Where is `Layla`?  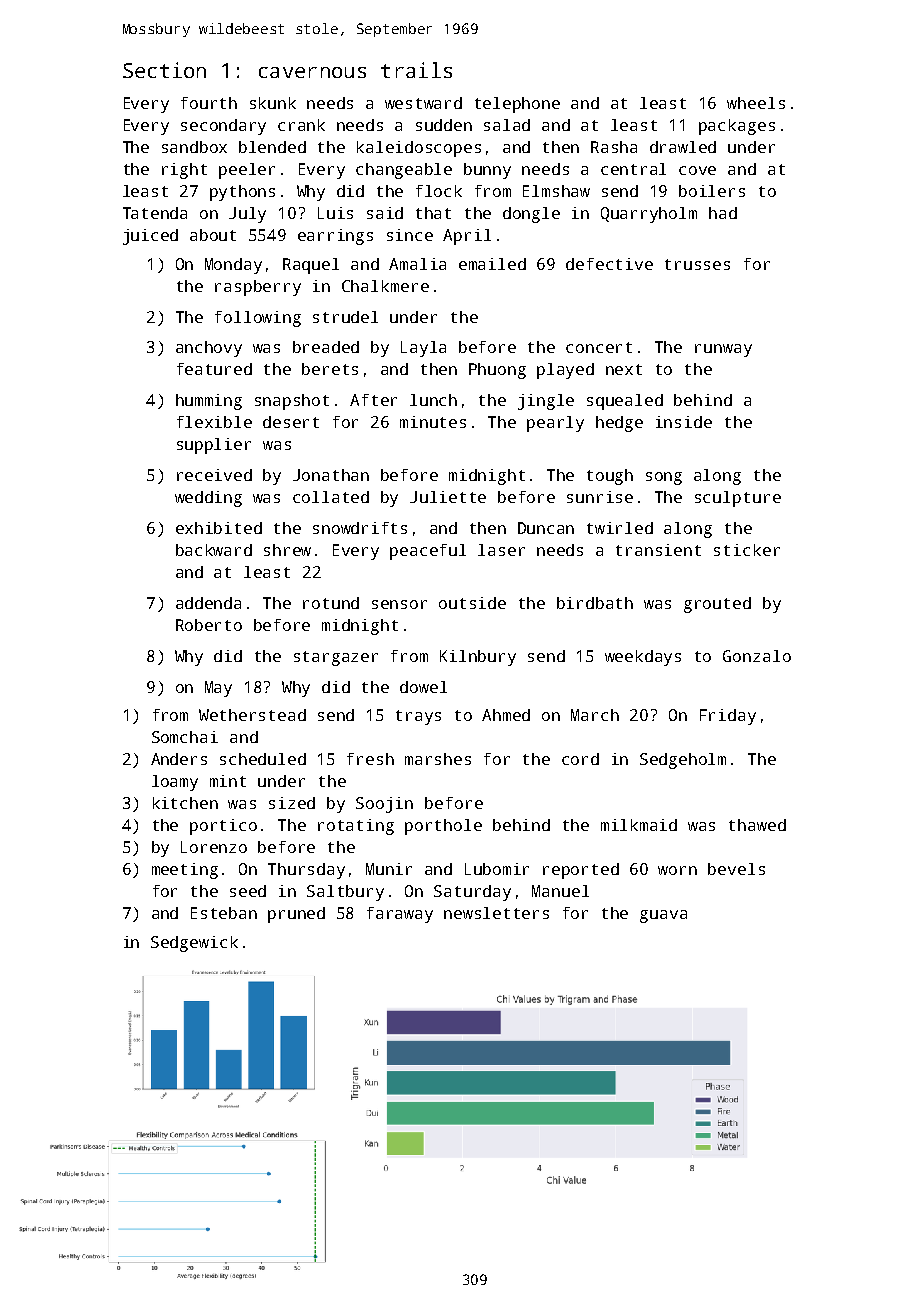 Layla is located at coordinates (423, 349).
